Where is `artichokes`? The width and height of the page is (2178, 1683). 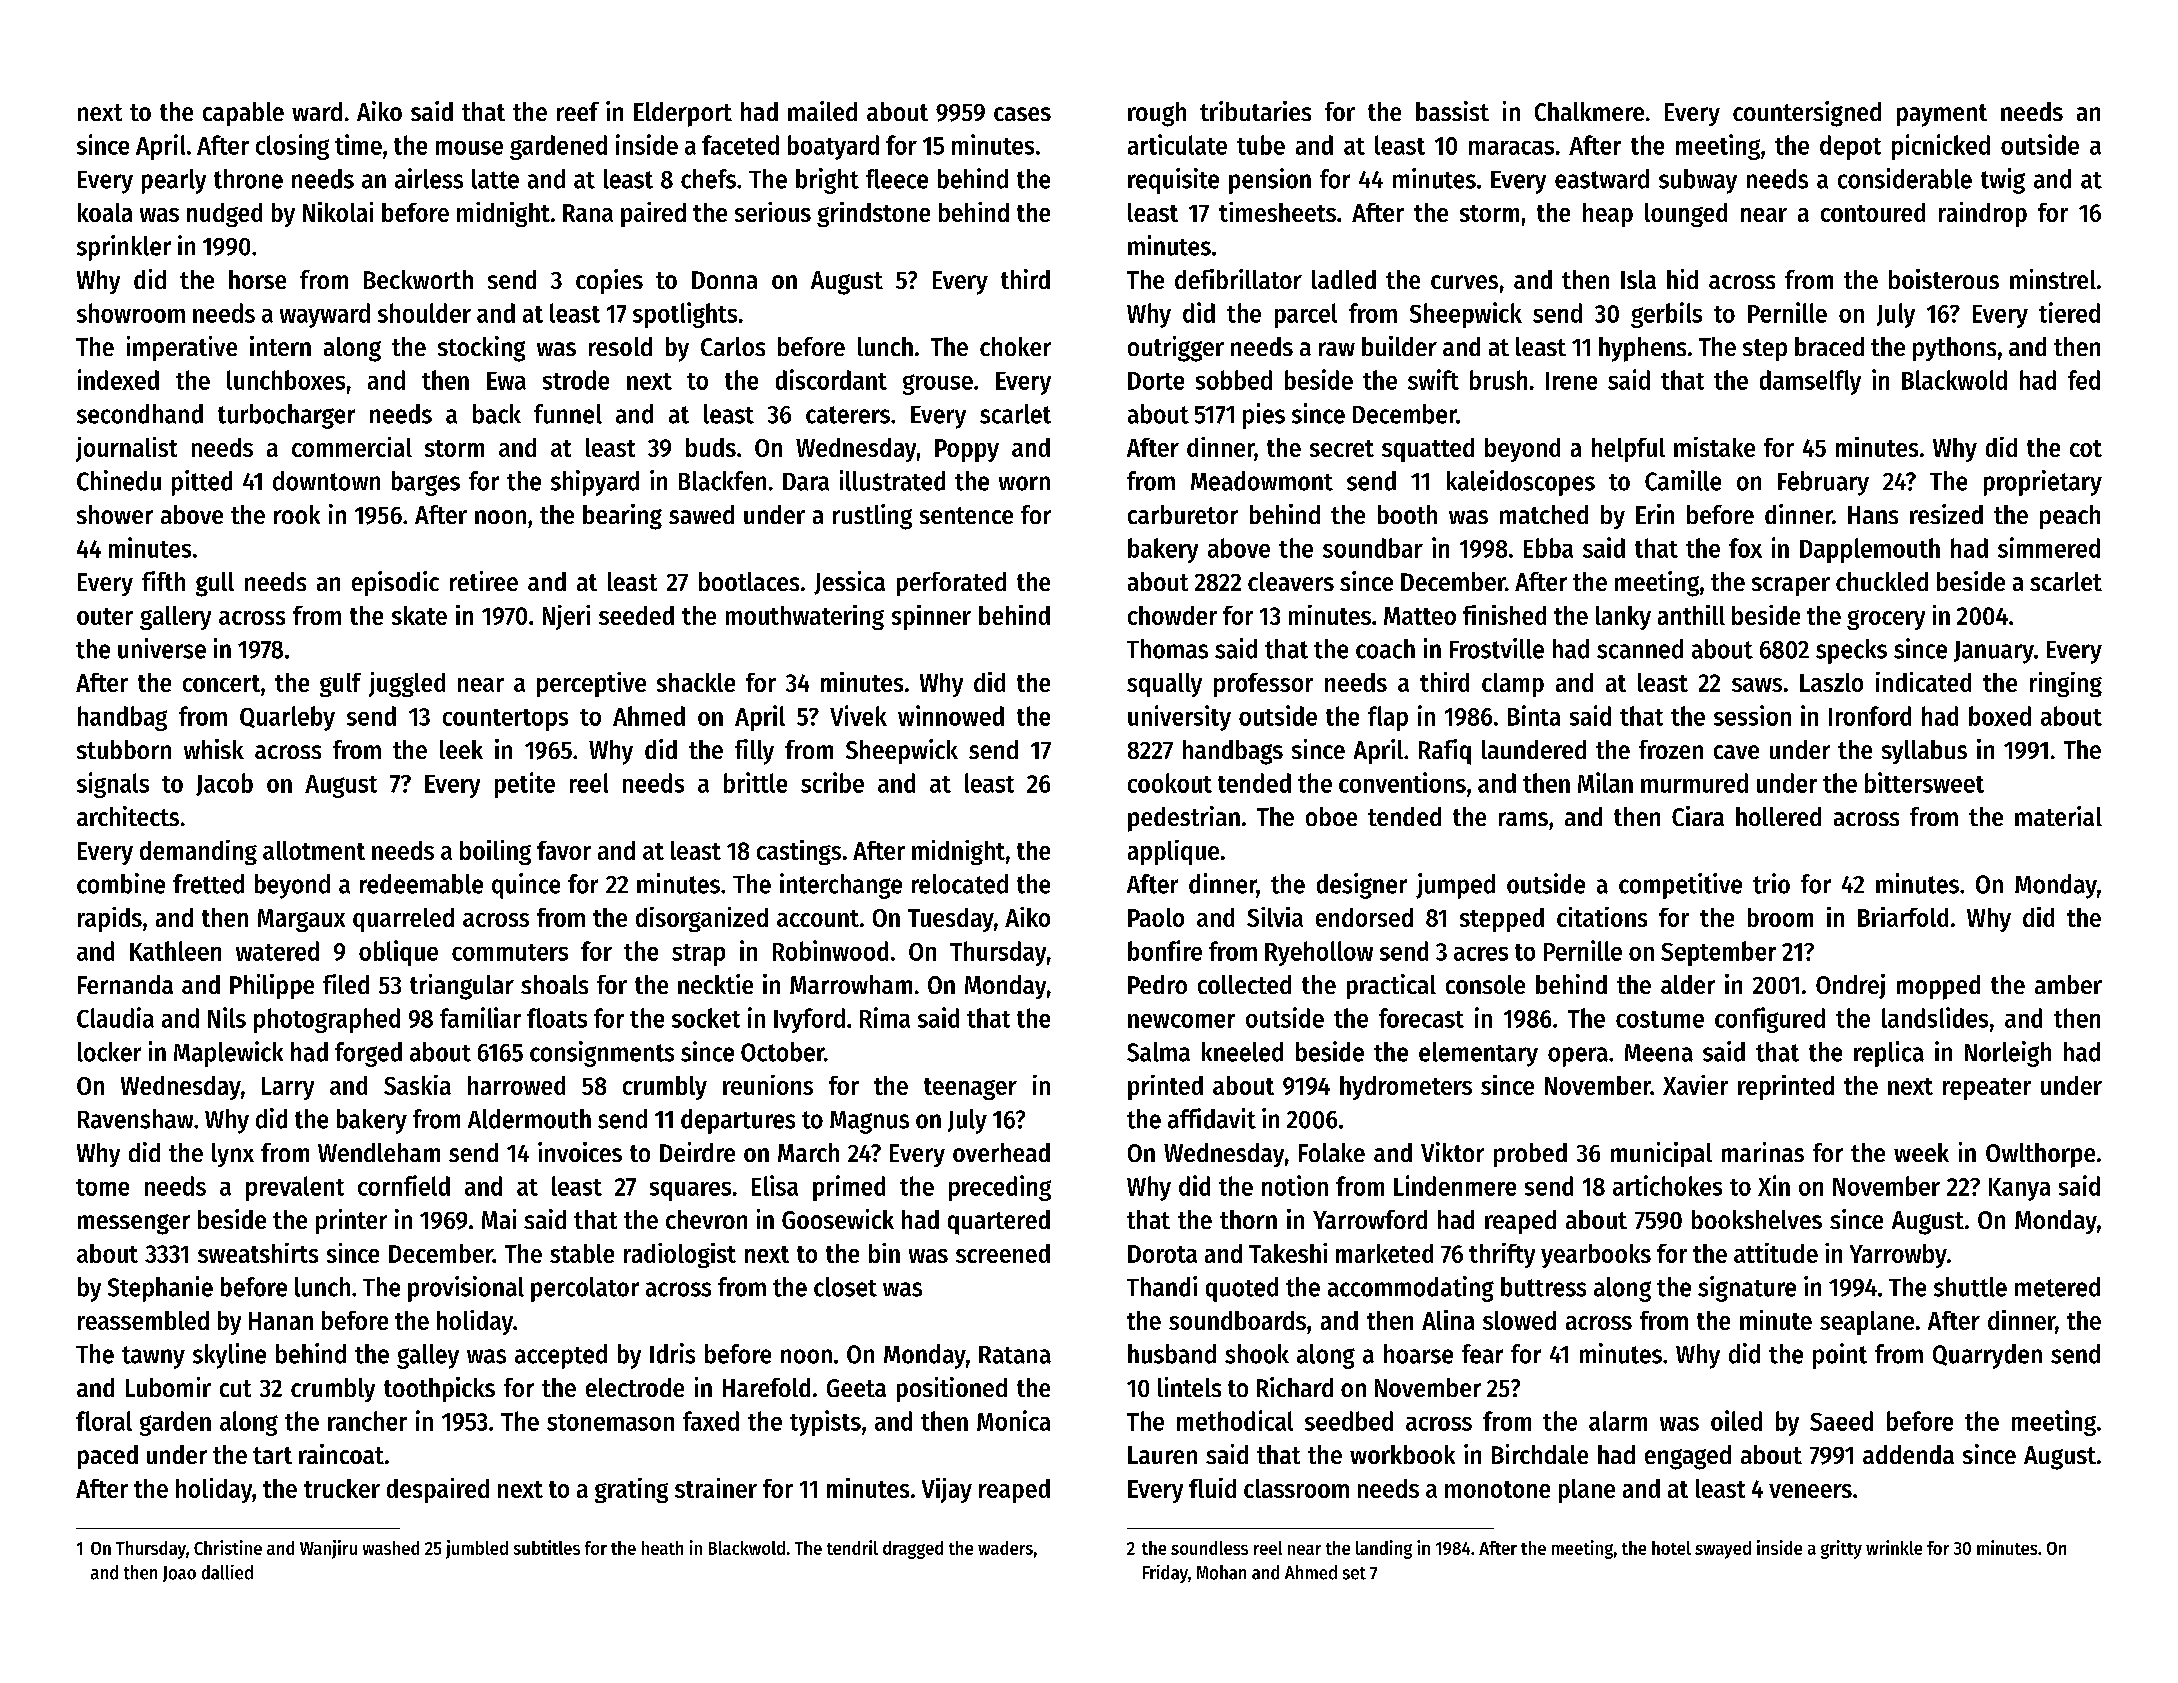 artichokes is located at coordinates (1667, 1185).
